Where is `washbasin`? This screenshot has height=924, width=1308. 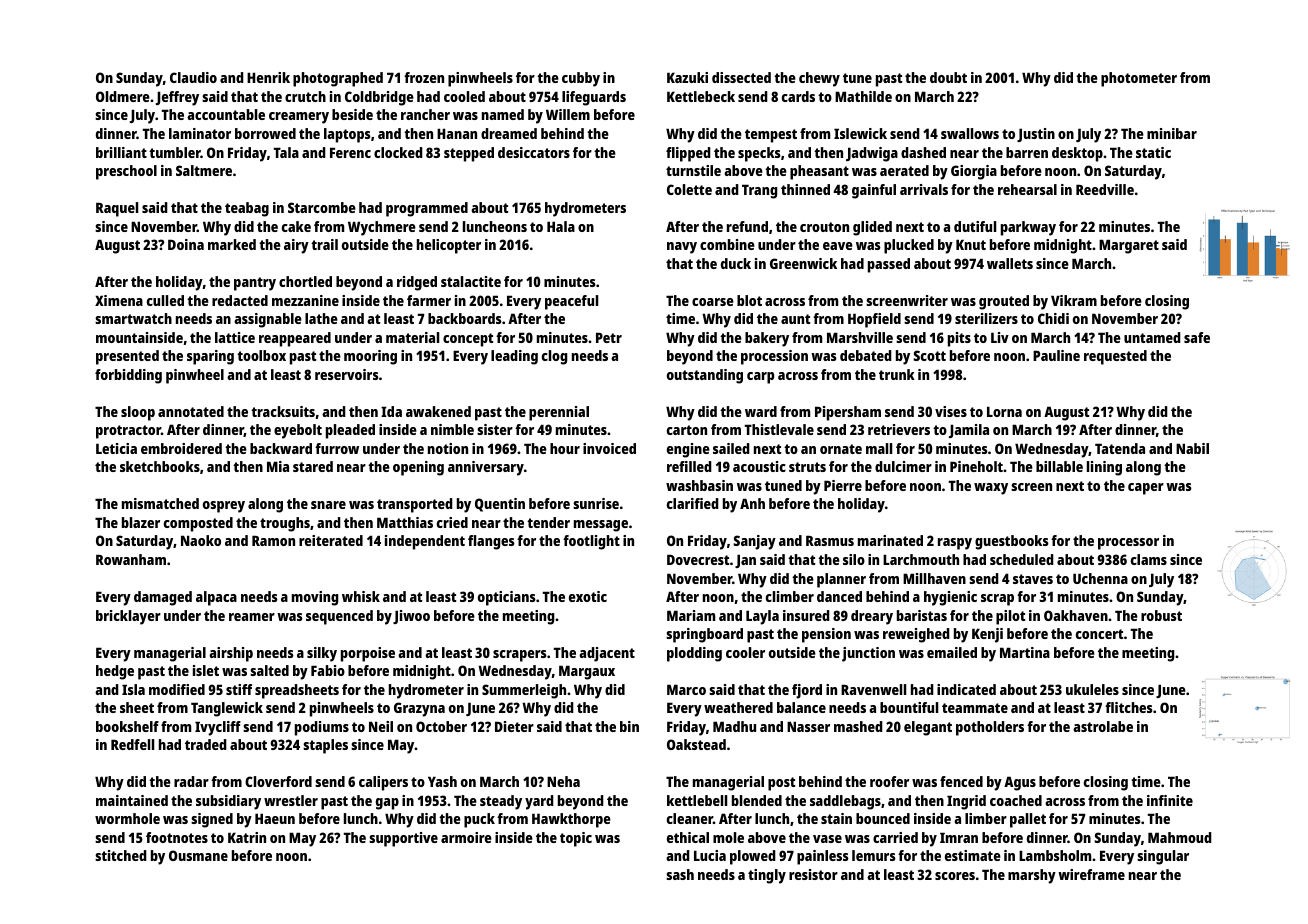
washbasin is located at coordinates (699, 485).
